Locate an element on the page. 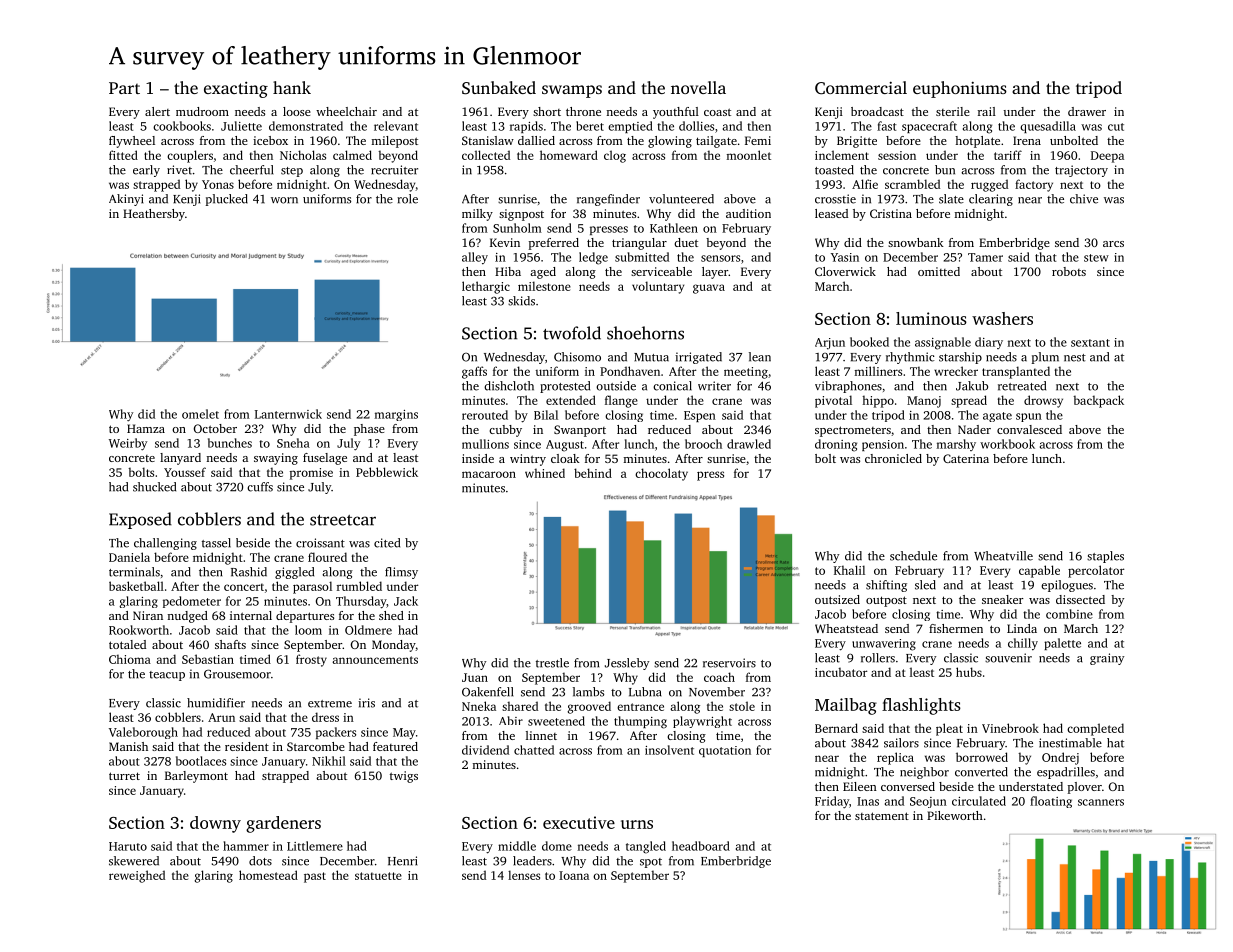 This document has height=952, width=1233. step is located at coordinates (292, 172).
